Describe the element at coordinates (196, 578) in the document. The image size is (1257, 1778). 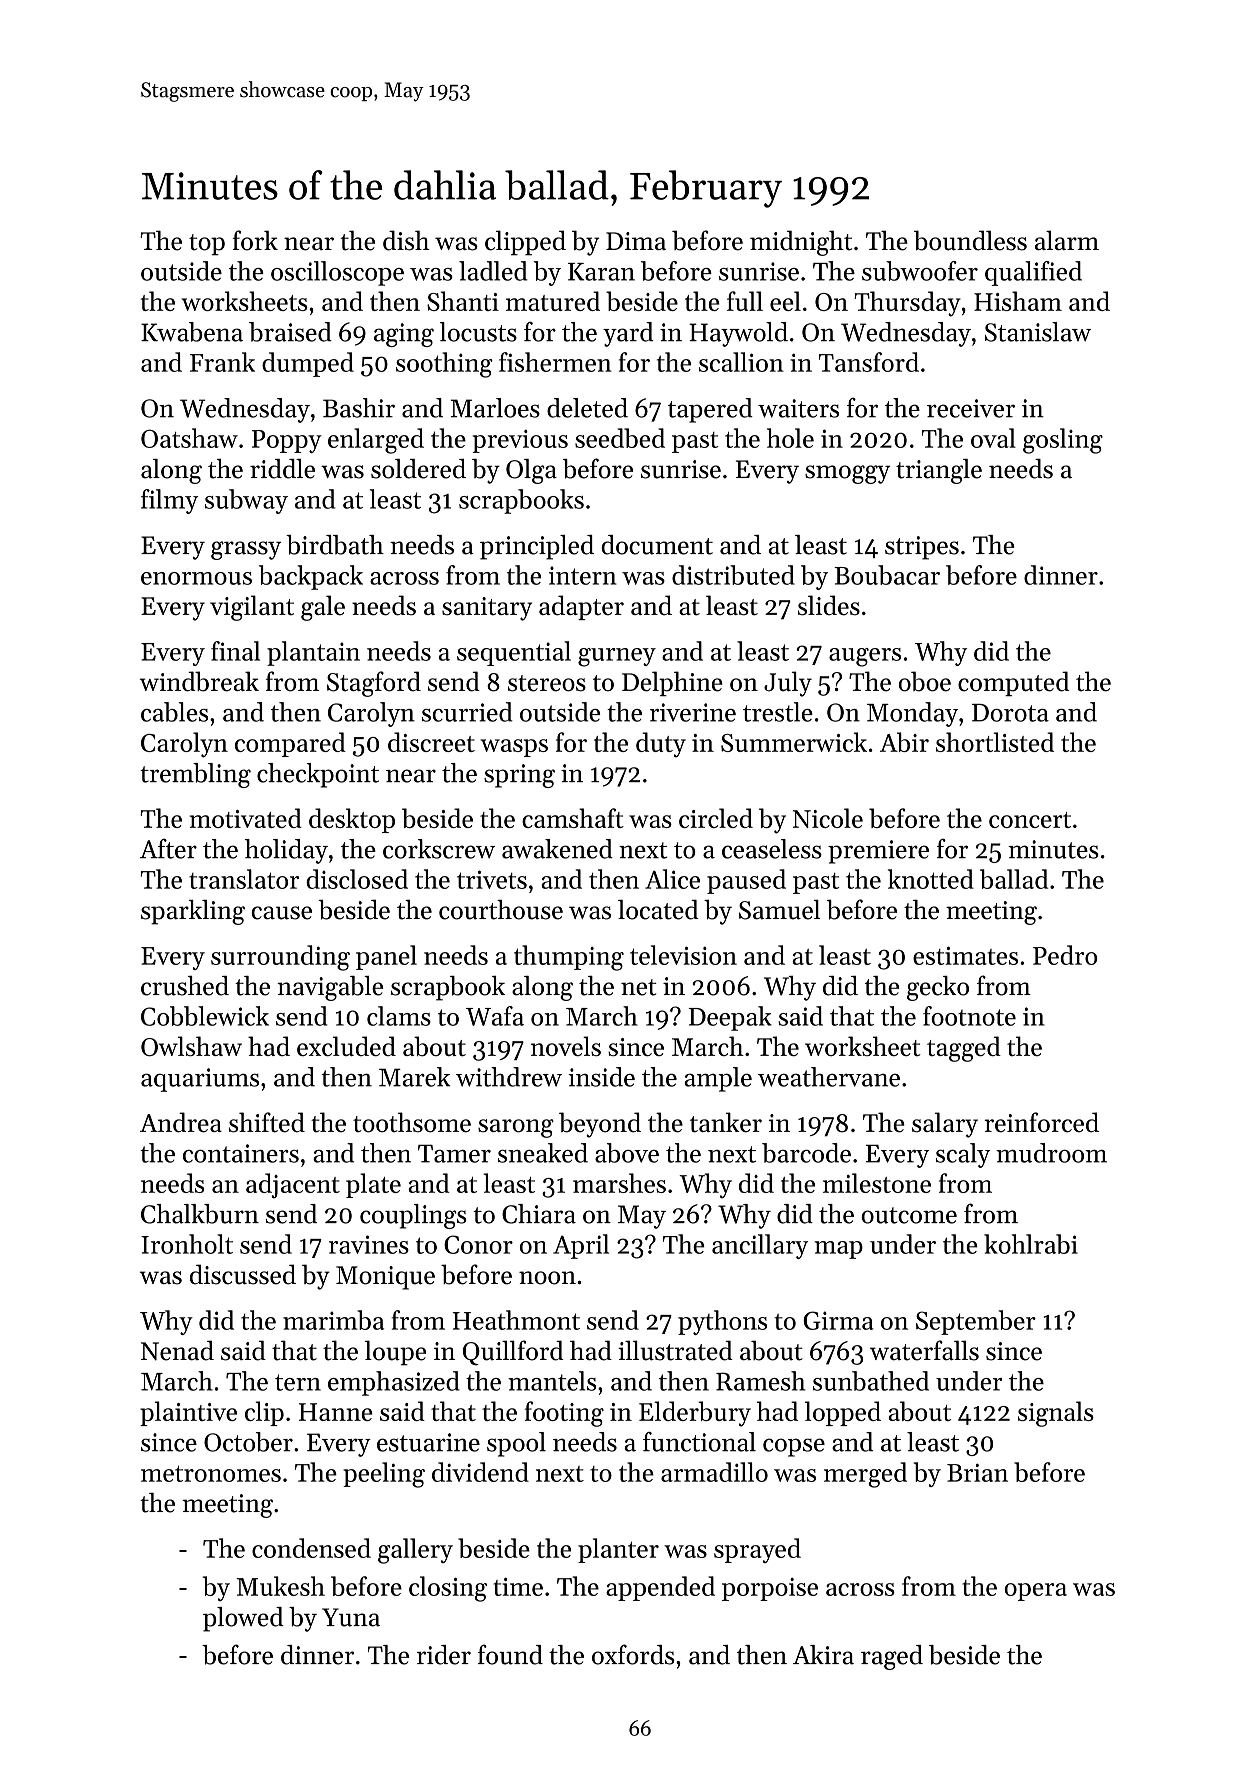
I see `enormous` at that location.
